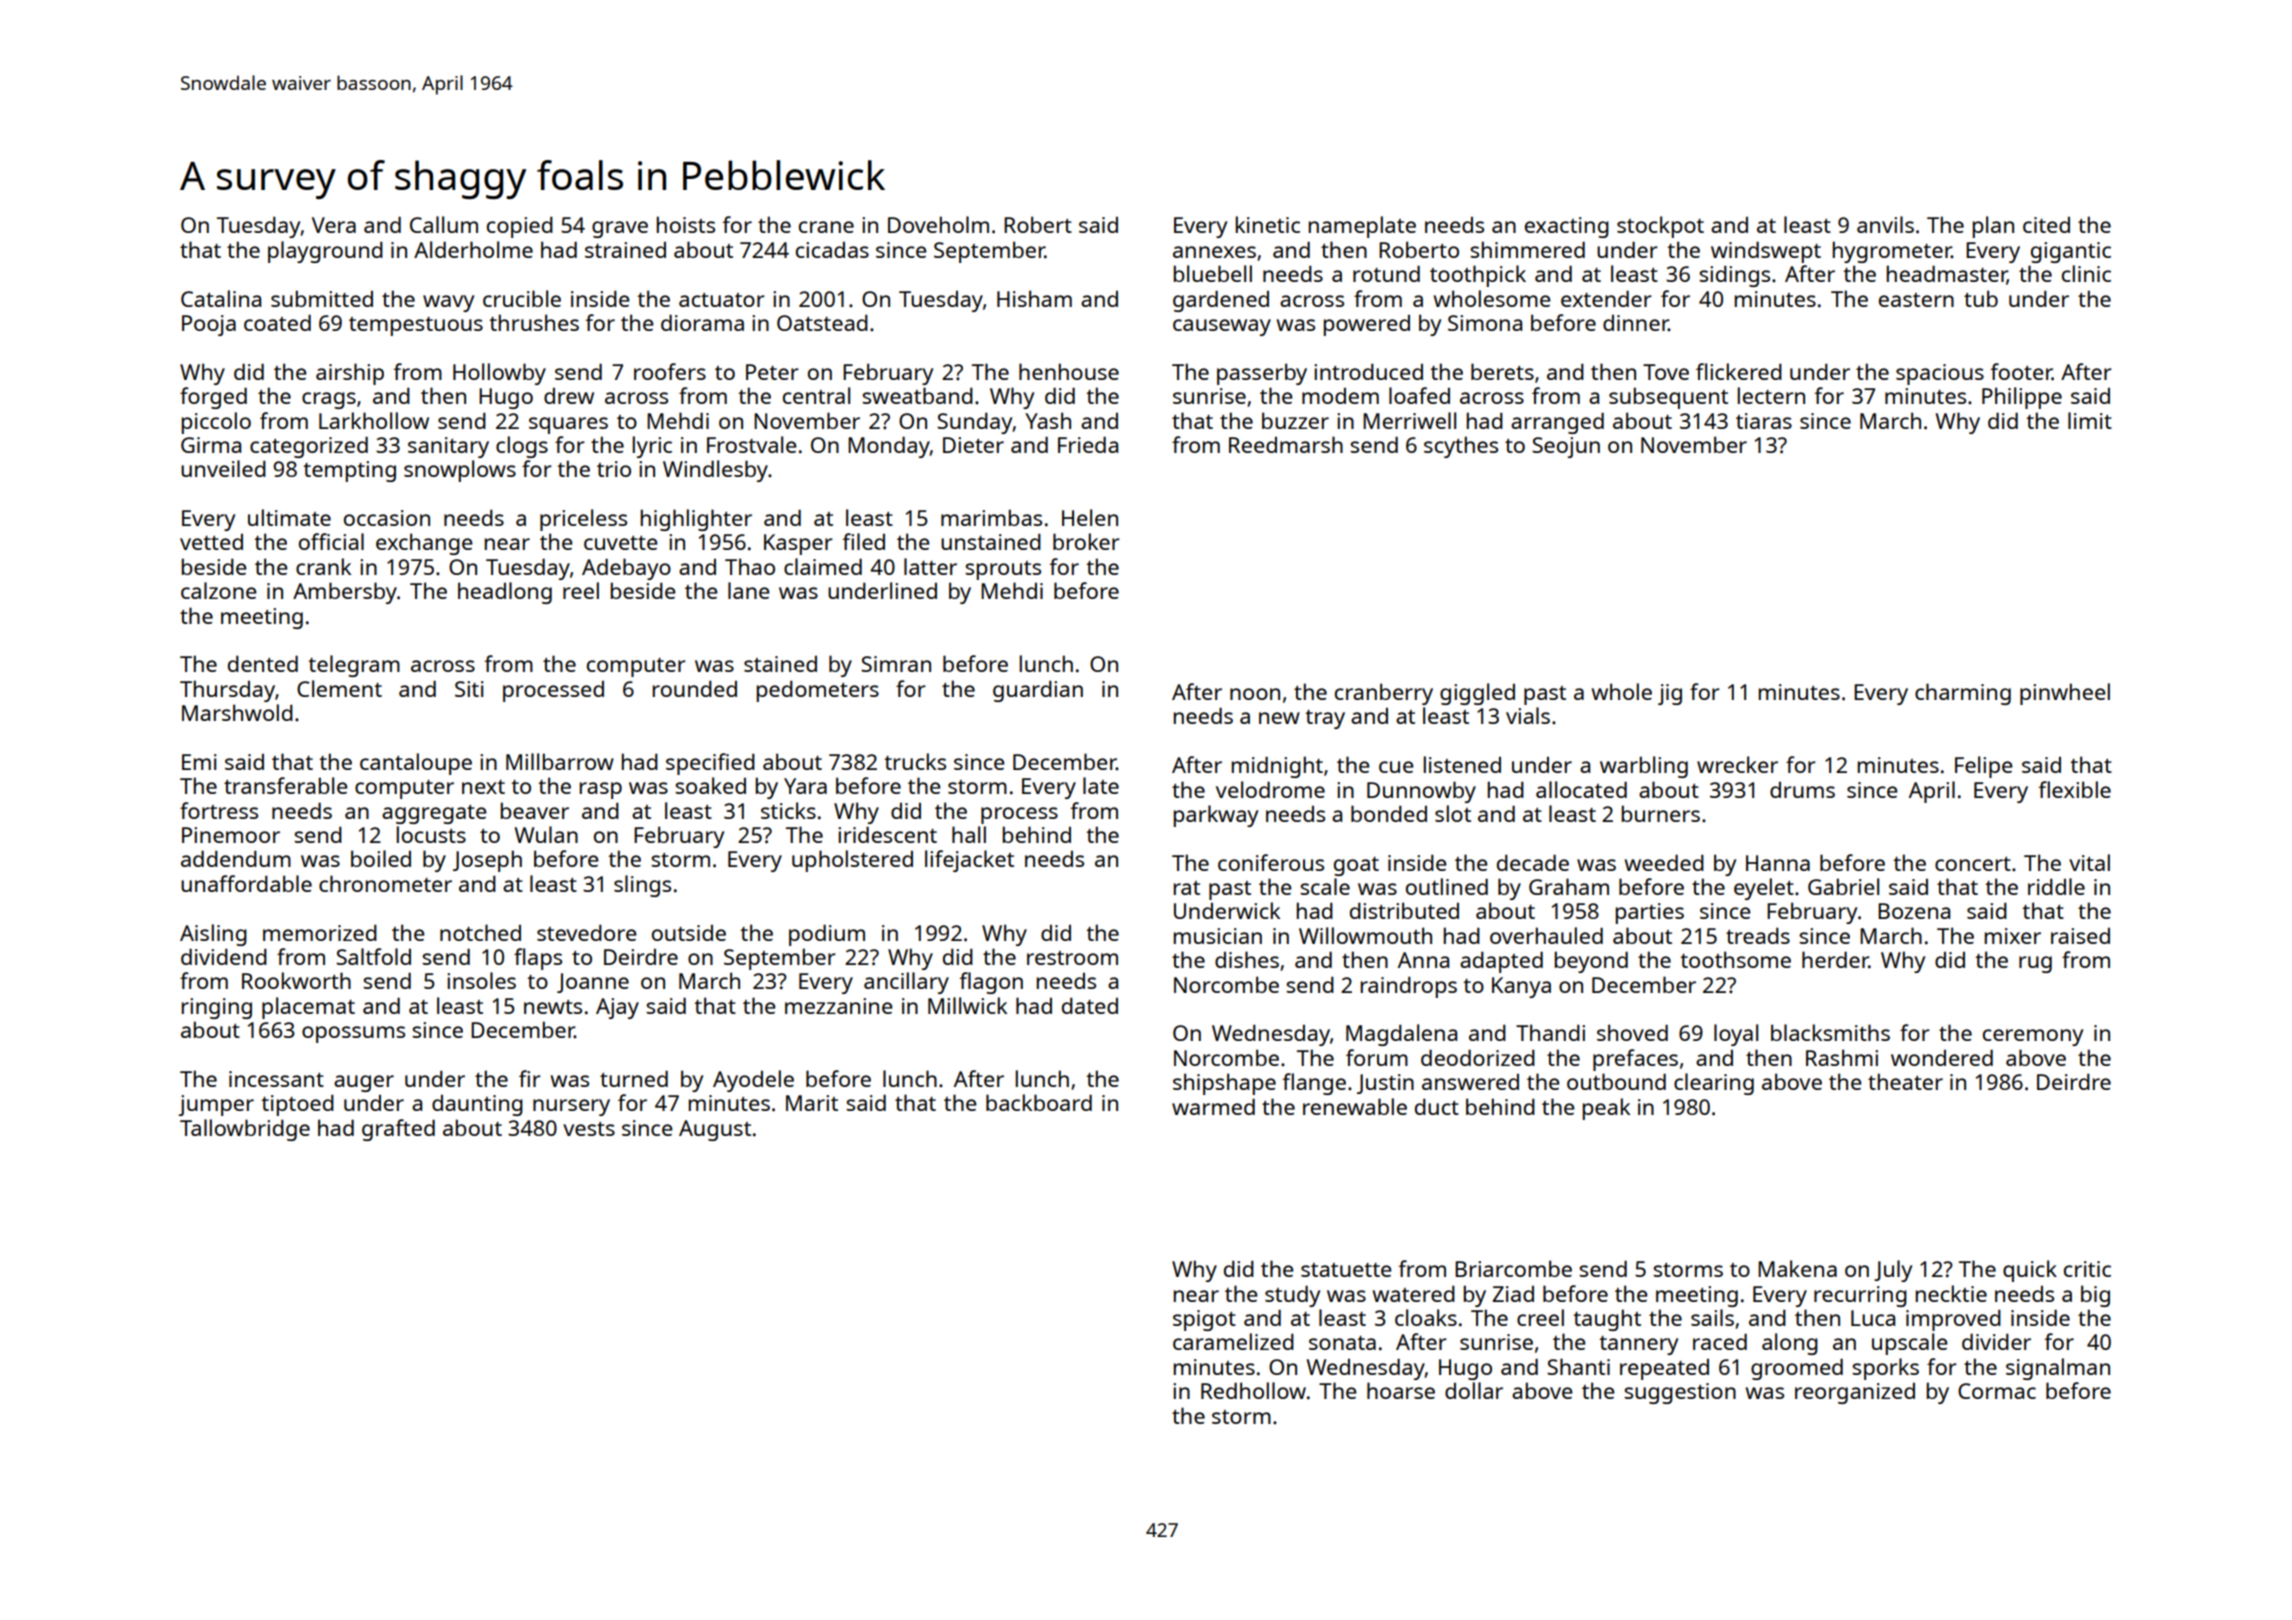  Describe the element at coordinates (1843, 886) in the page. I see `Gabriel` at that location.
